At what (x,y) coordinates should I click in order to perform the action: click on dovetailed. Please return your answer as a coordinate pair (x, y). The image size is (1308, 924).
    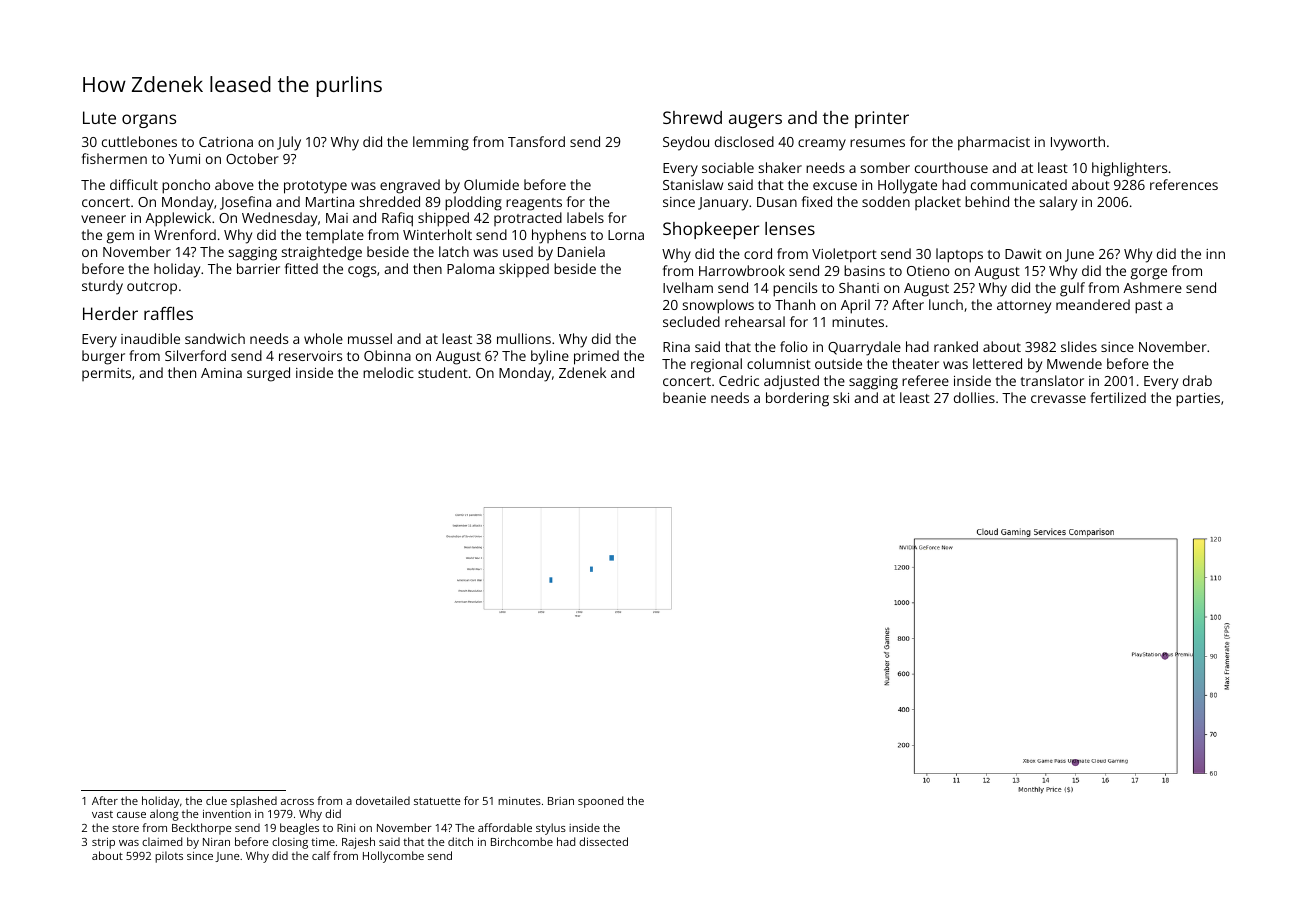
    Looking at the image, I should click on (383, 800).
